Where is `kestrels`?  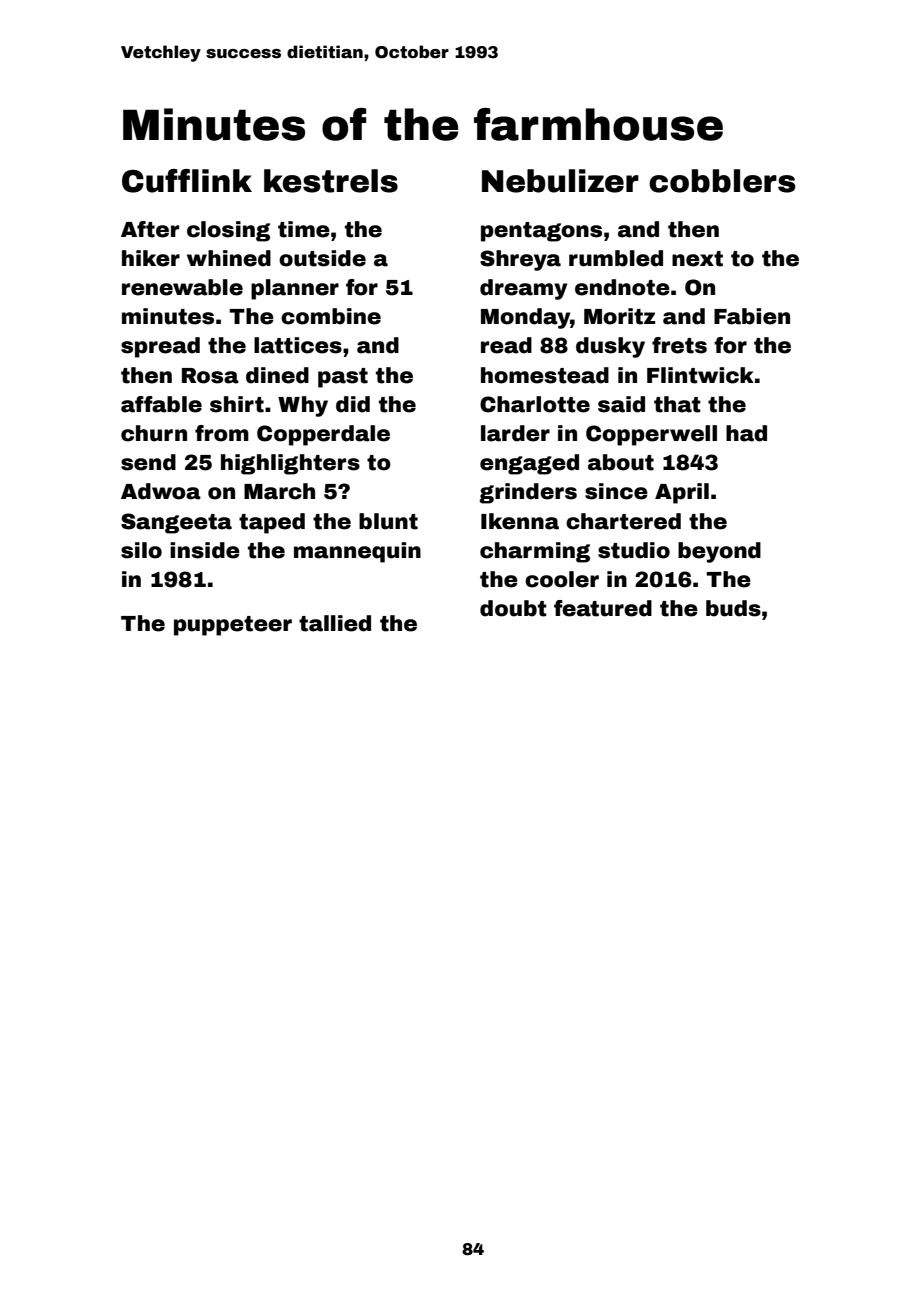
kestrels is located at coordinates (331, 181).
